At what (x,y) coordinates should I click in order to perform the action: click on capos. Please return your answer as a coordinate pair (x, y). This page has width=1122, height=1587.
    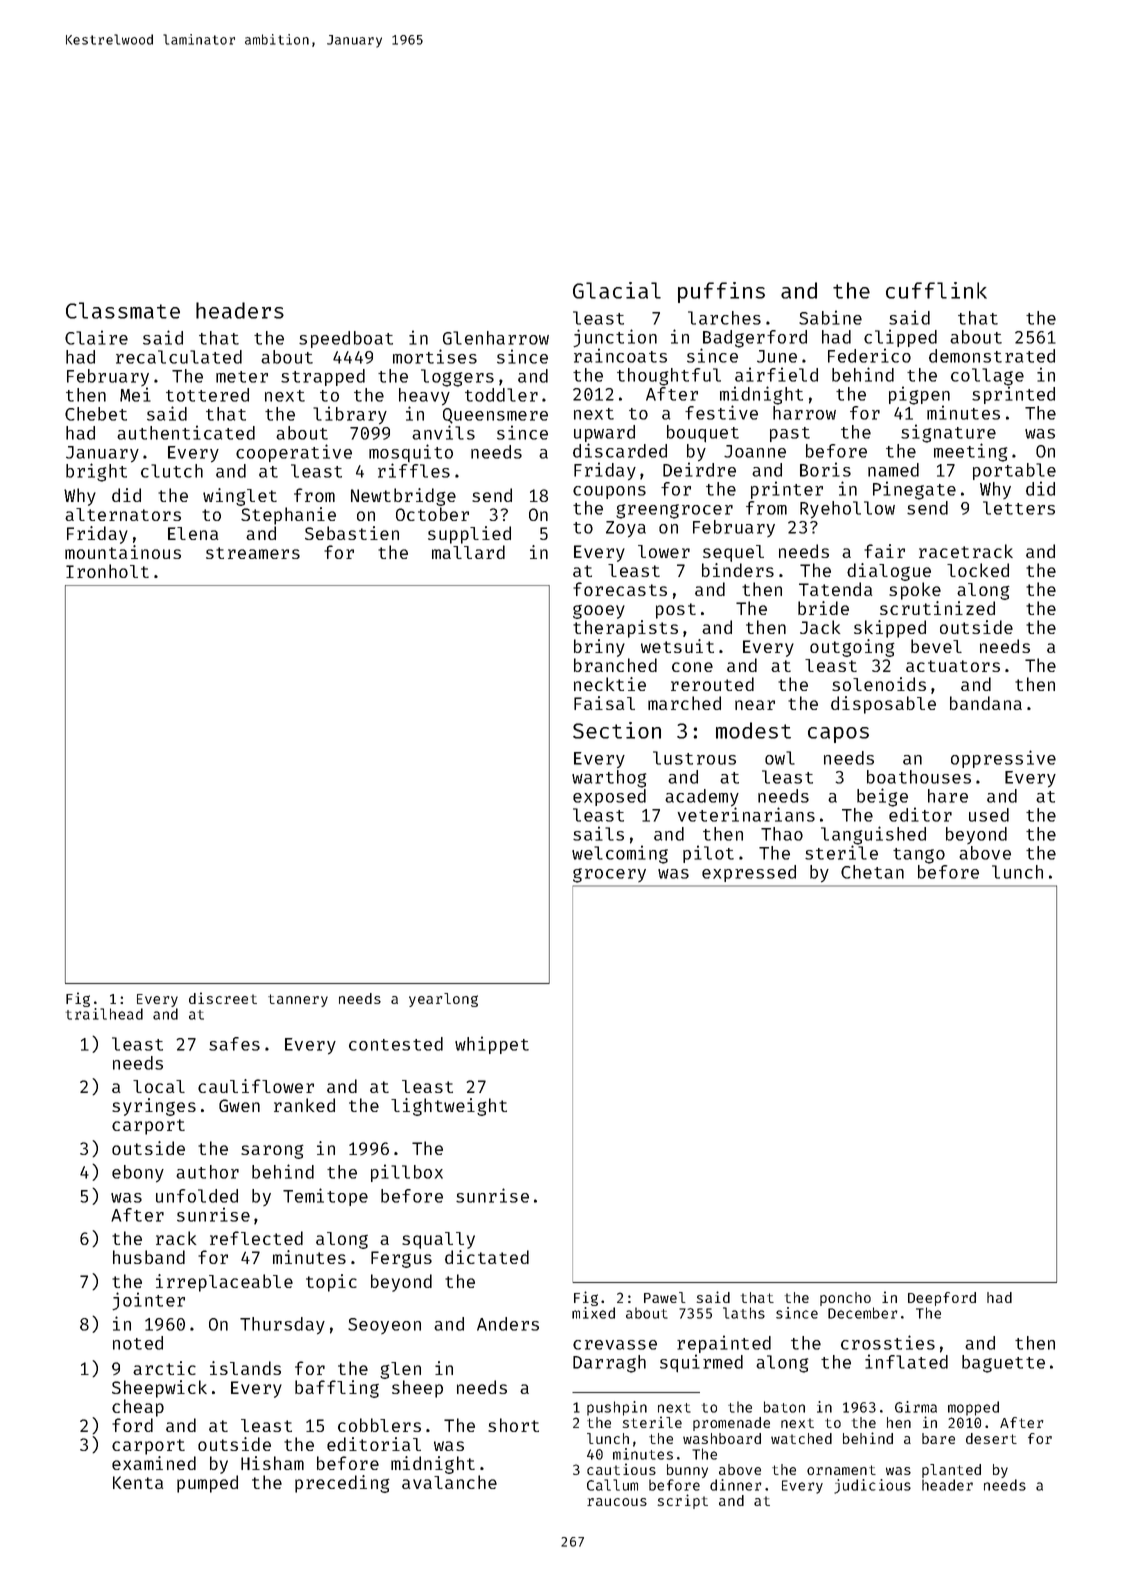
    Looking at the image, I should click on (838, 735).
